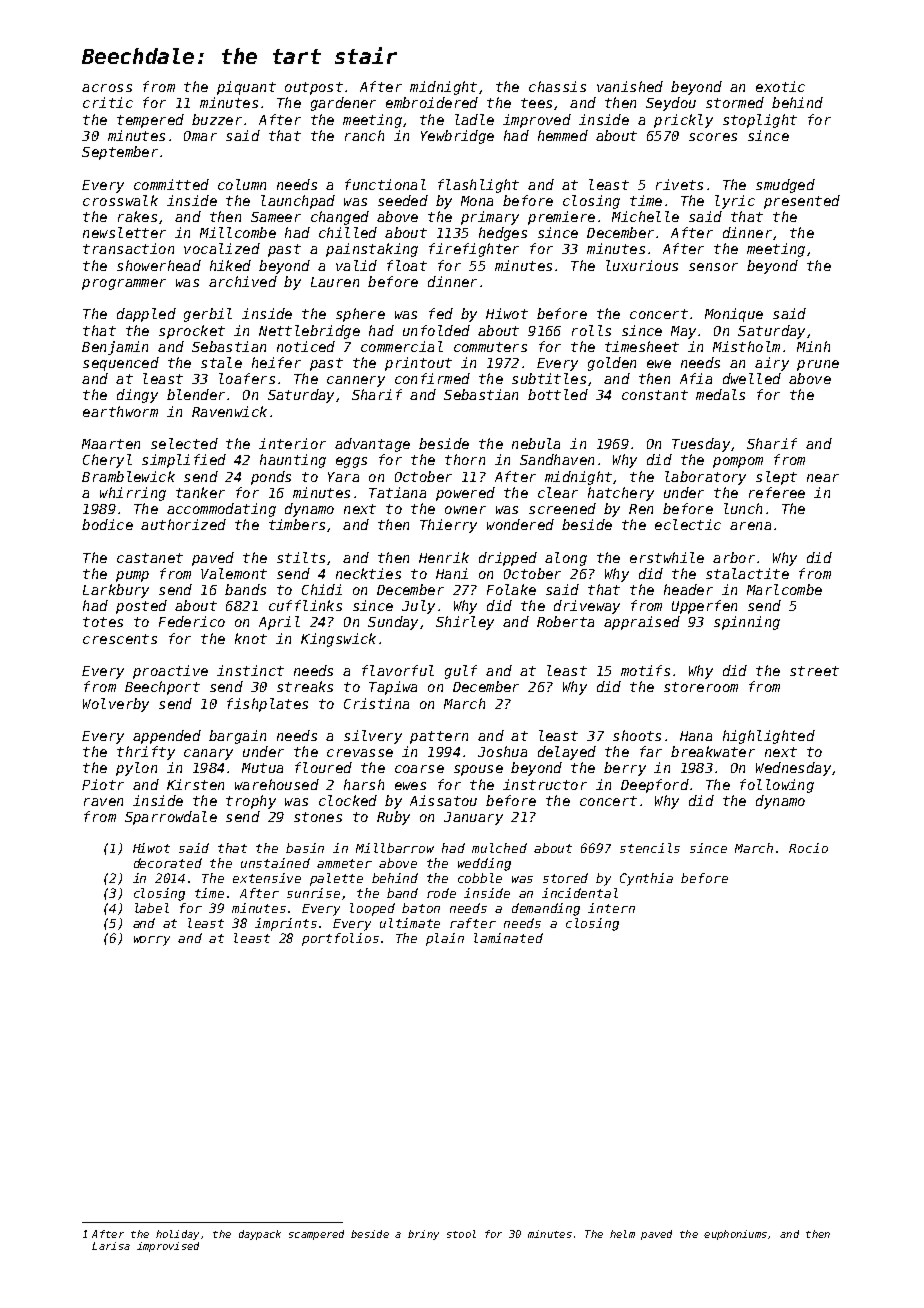  Describe the element at coordinates (752, 378) in the screenshot. I see `dwelled` at that location.
